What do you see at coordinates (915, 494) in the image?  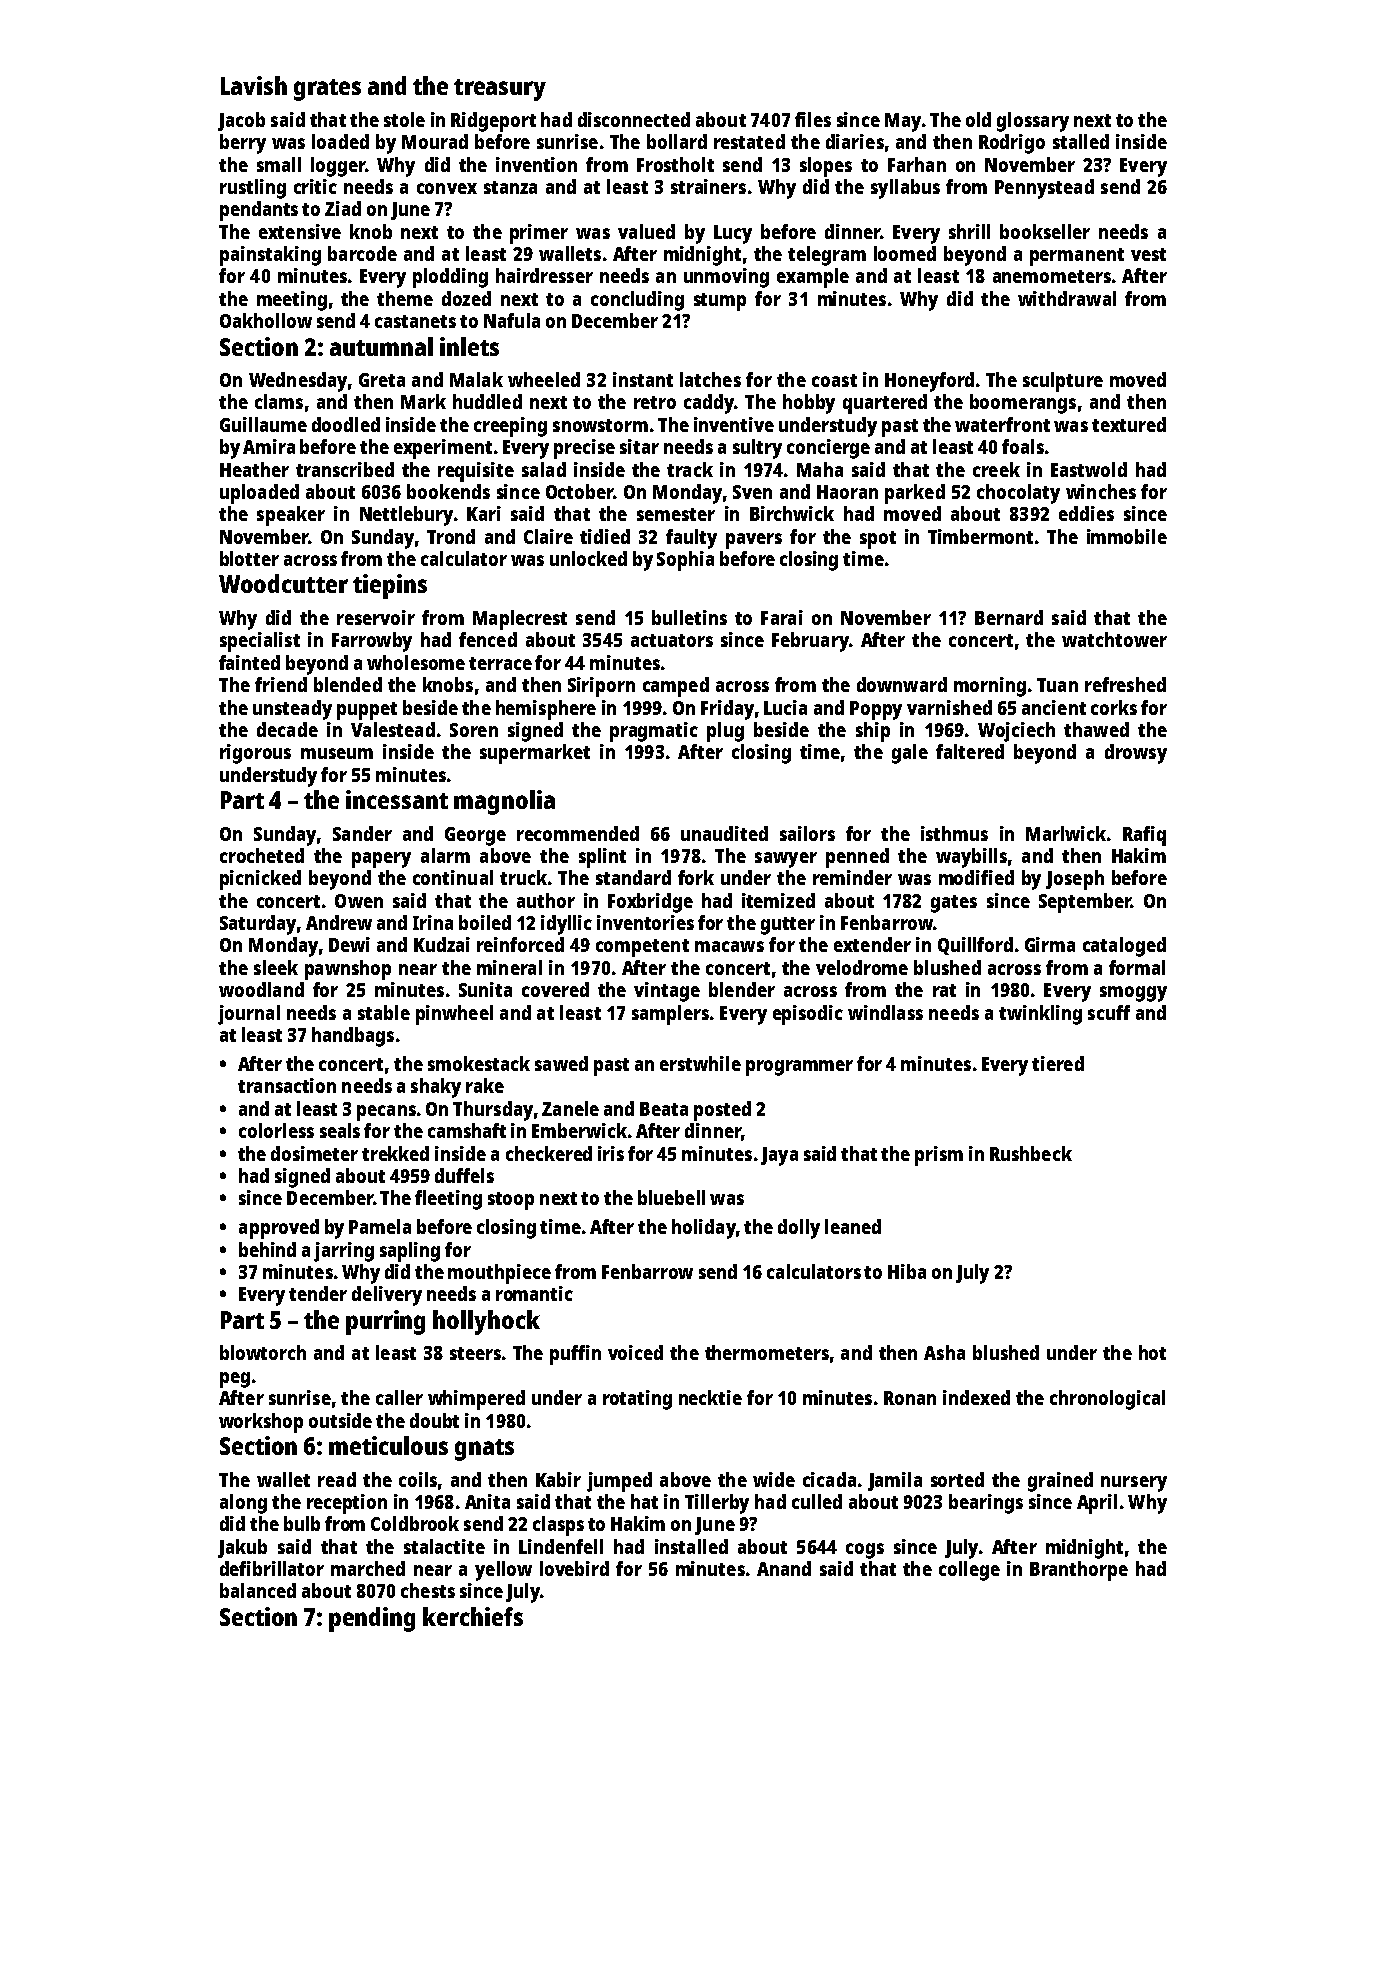 I see `parked` at bounding box center [915, 494].
